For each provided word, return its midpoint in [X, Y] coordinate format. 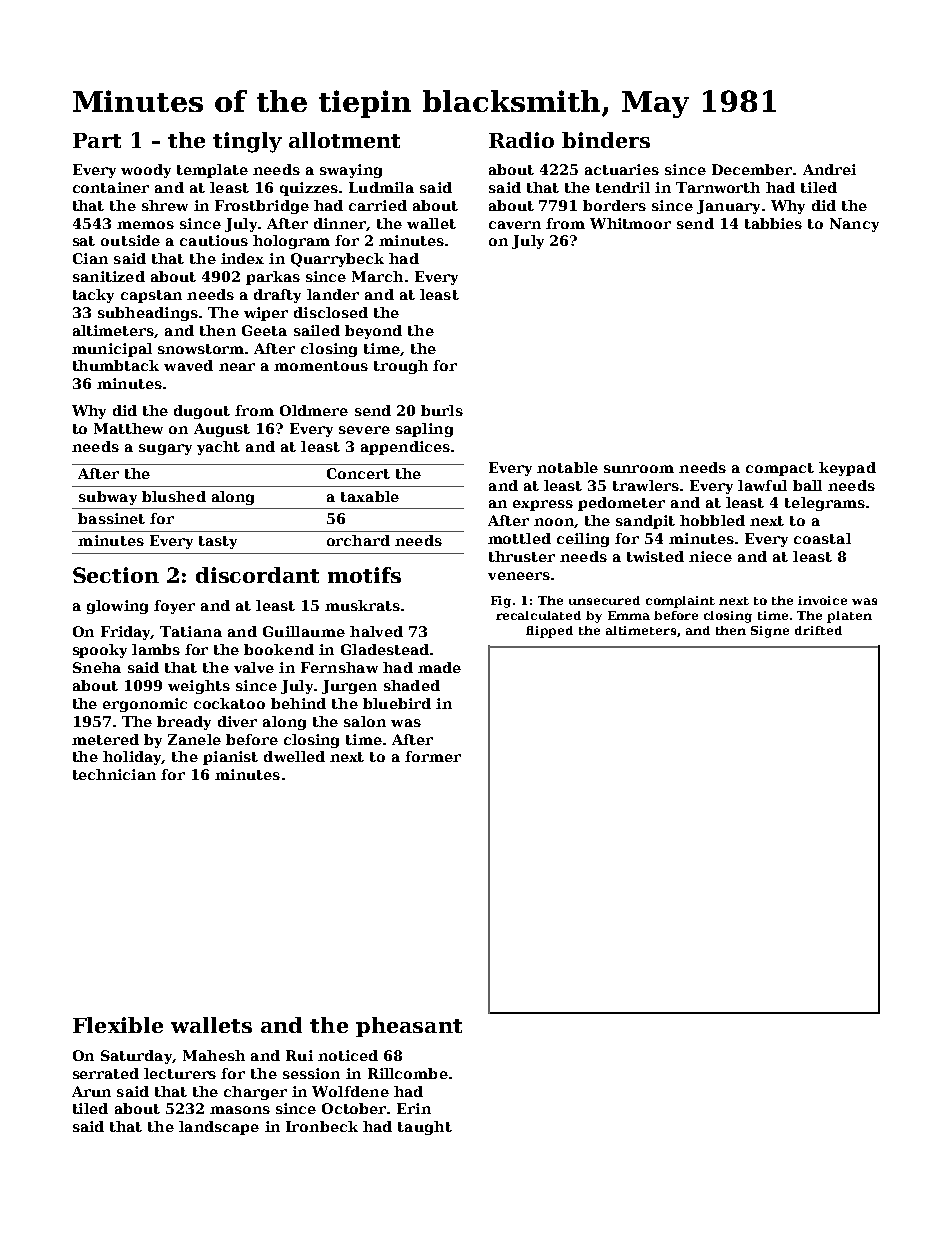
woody [146, 171]
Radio [521, 140]
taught [425, 1128]
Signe [770, 632]
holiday [132, 758]
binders [606, 140]
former [433, 756]
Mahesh [214, 1055]
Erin [414, 1108]
